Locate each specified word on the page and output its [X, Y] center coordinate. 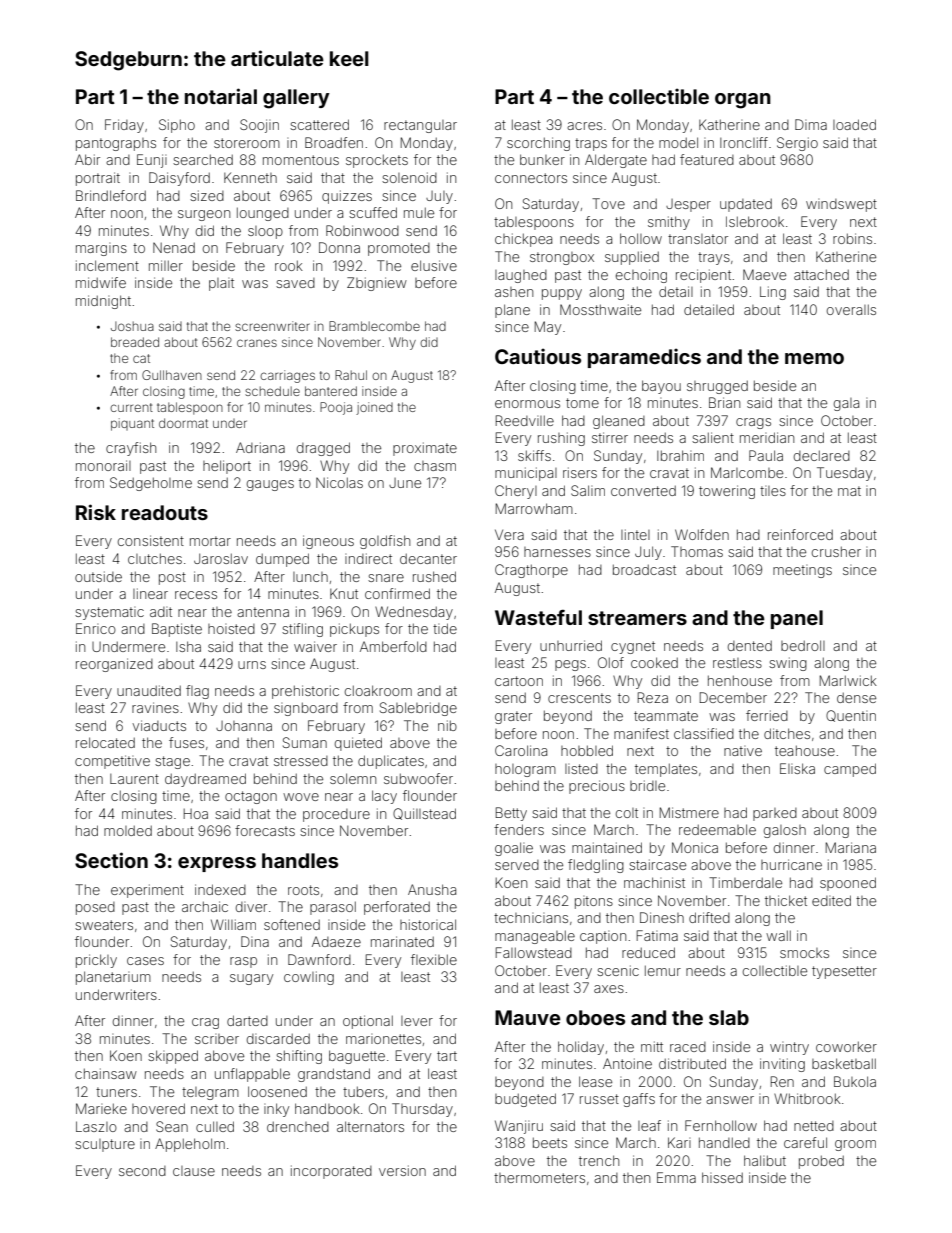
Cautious [538, 356]
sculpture [105, 1145]
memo [814, 358]
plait [221, 284]
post [172, 578]
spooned [848, 884]
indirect [368, 558]
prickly [96, 961]
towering [727, 492]
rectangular [420, 126]
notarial [221, 96]
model [678, 142]
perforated [397, 908]
